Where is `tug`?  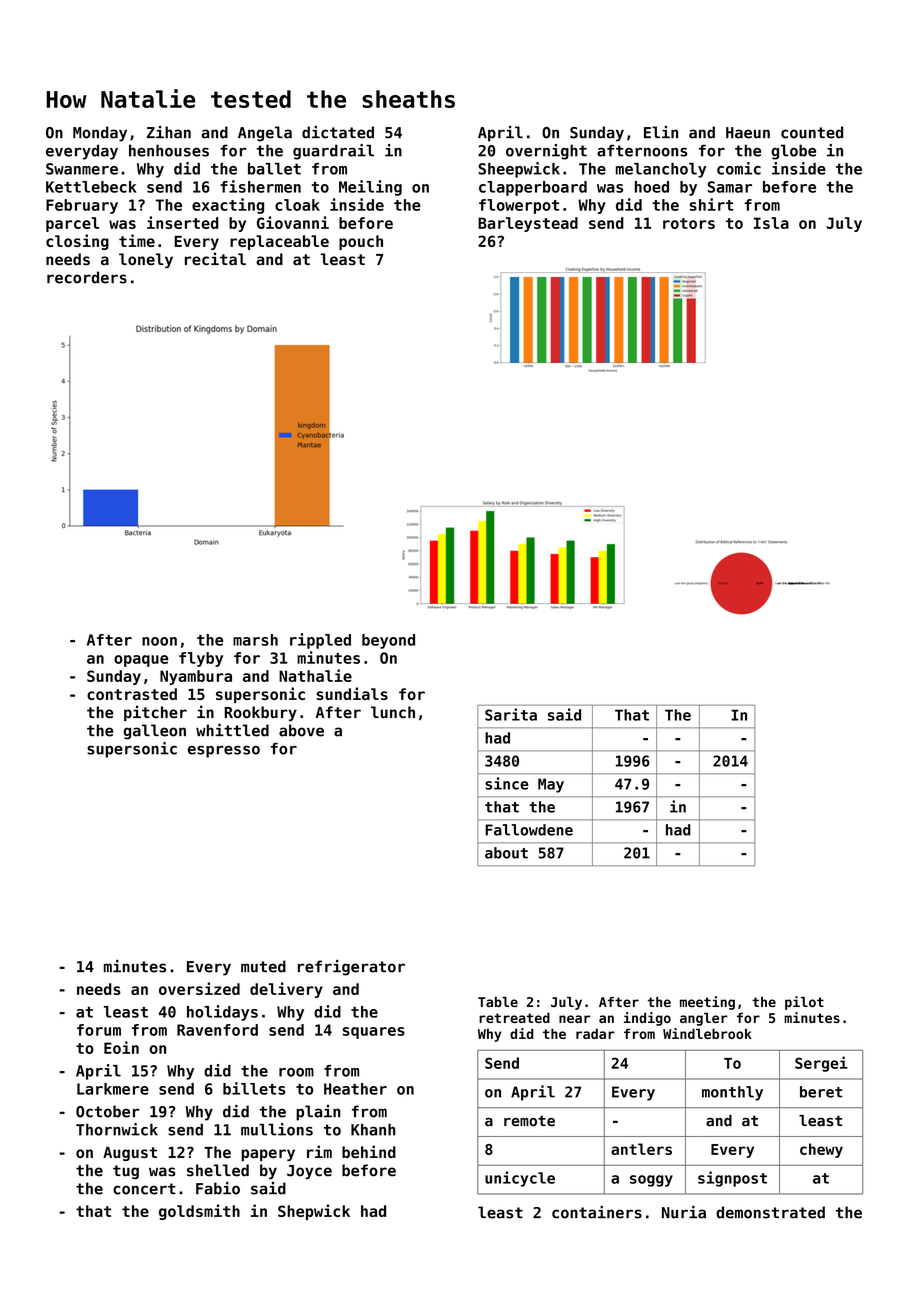 tug is located at coordinates (126, 1172).
